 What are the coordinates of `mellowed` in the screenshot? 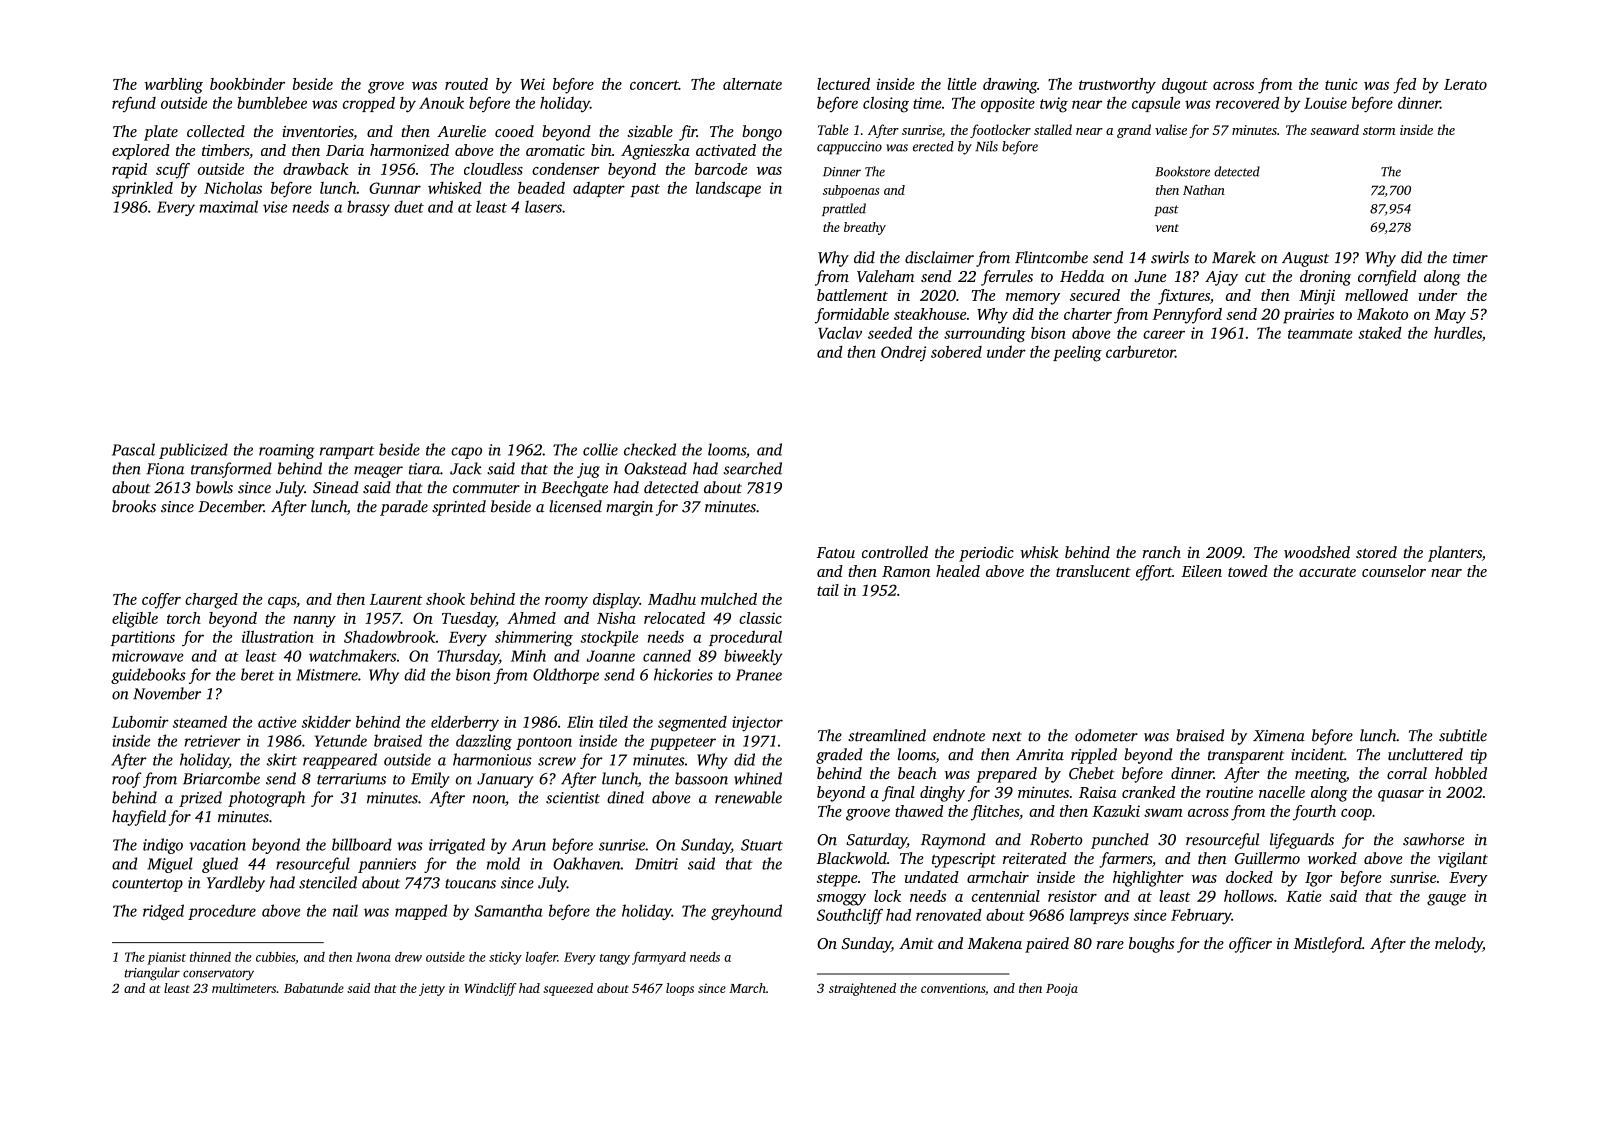 It's located at (1376, 295).
